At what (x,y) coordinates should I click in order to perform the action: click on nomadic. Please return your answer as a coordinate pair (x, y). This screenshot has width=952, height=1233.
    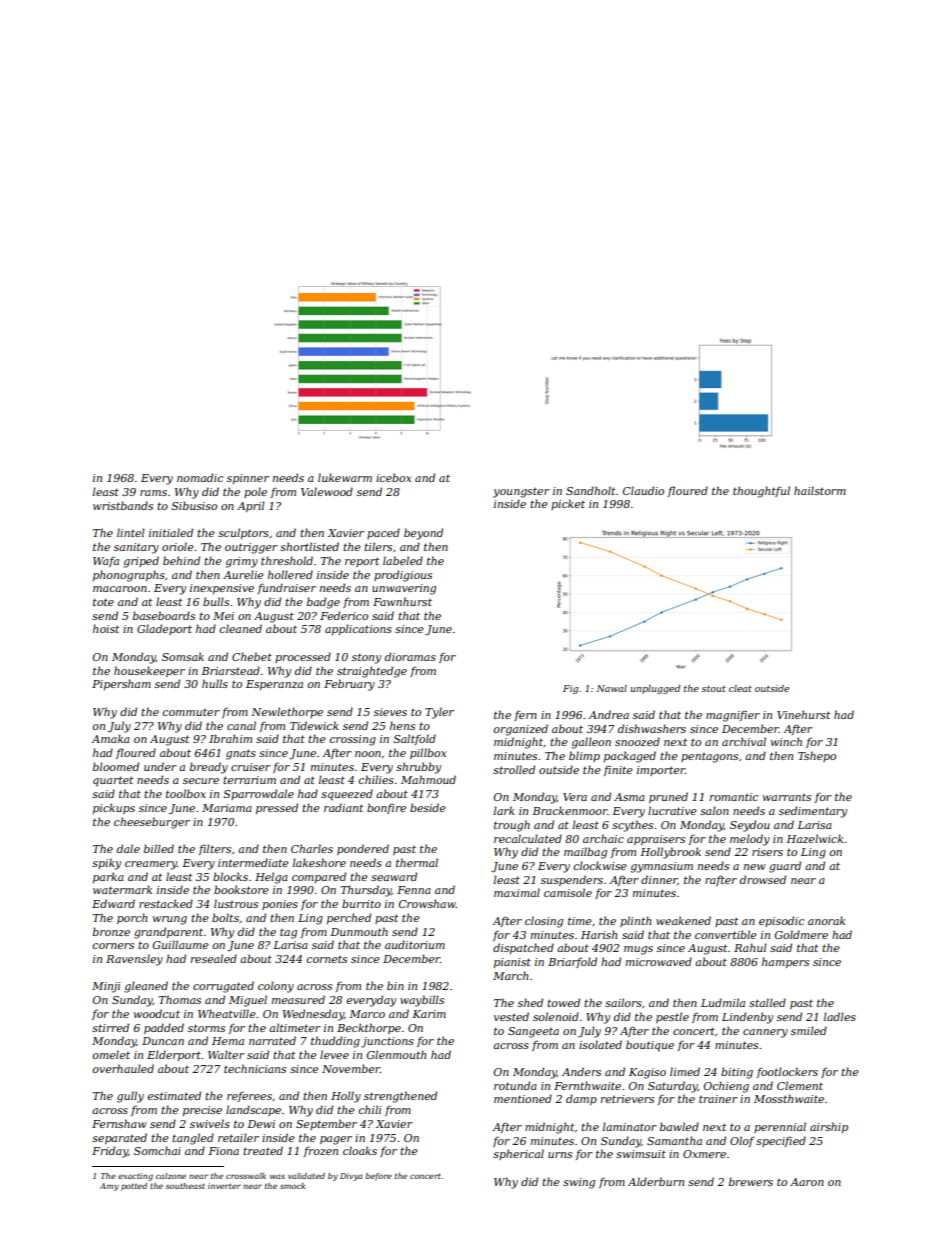
    Looking at the image, I should click on (200, 477).
